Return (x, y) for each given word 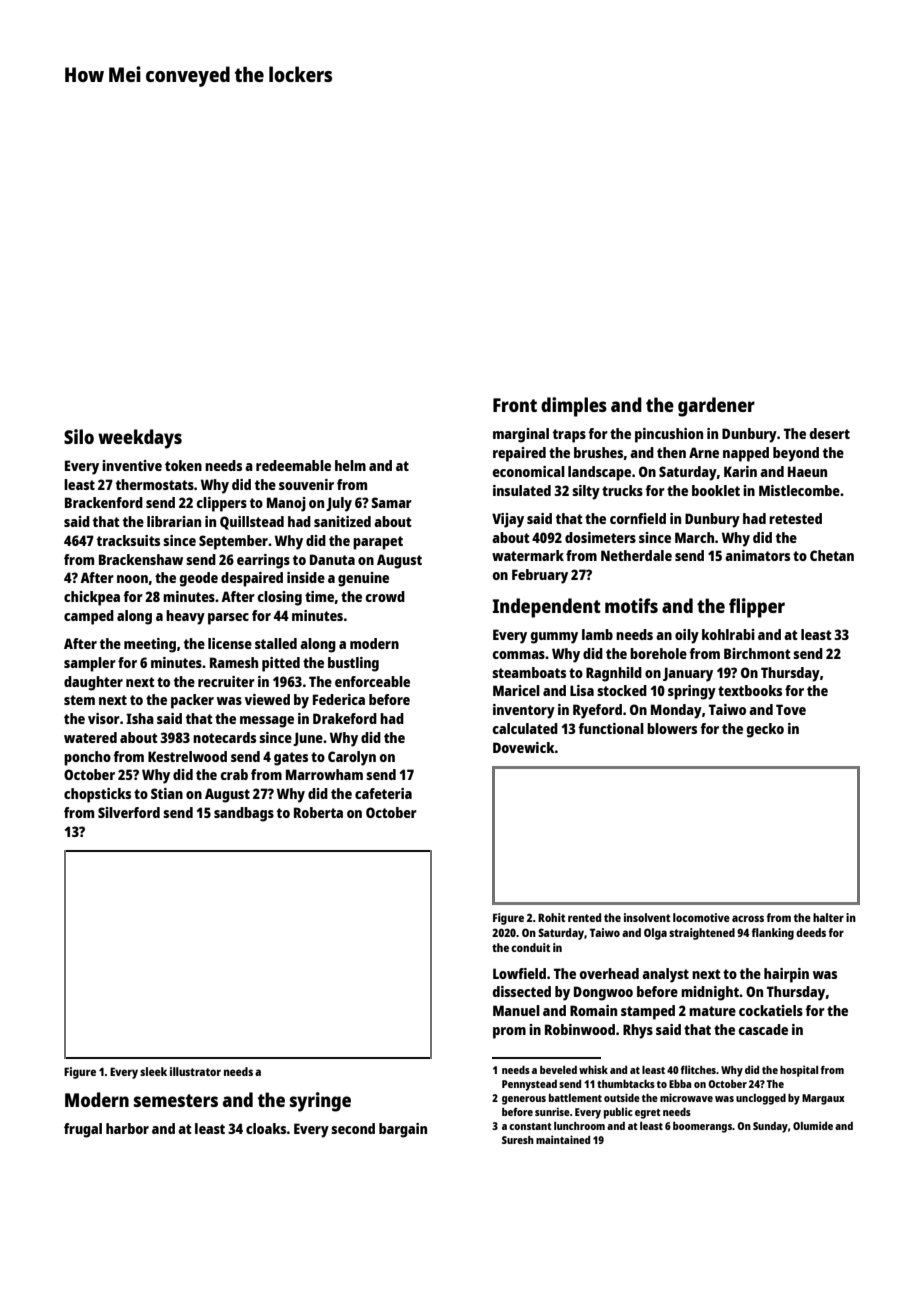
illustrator (195, 1071)
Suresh (518, 1140)
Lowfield (519, 973)
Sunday (770, 1127)
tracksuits (128, 540)
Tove (791, 709)
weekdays (140, 439)
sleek (153, 1071)
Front (515, 405)
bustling (353, 664)
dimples (574, 407)
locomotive (701, 917)
